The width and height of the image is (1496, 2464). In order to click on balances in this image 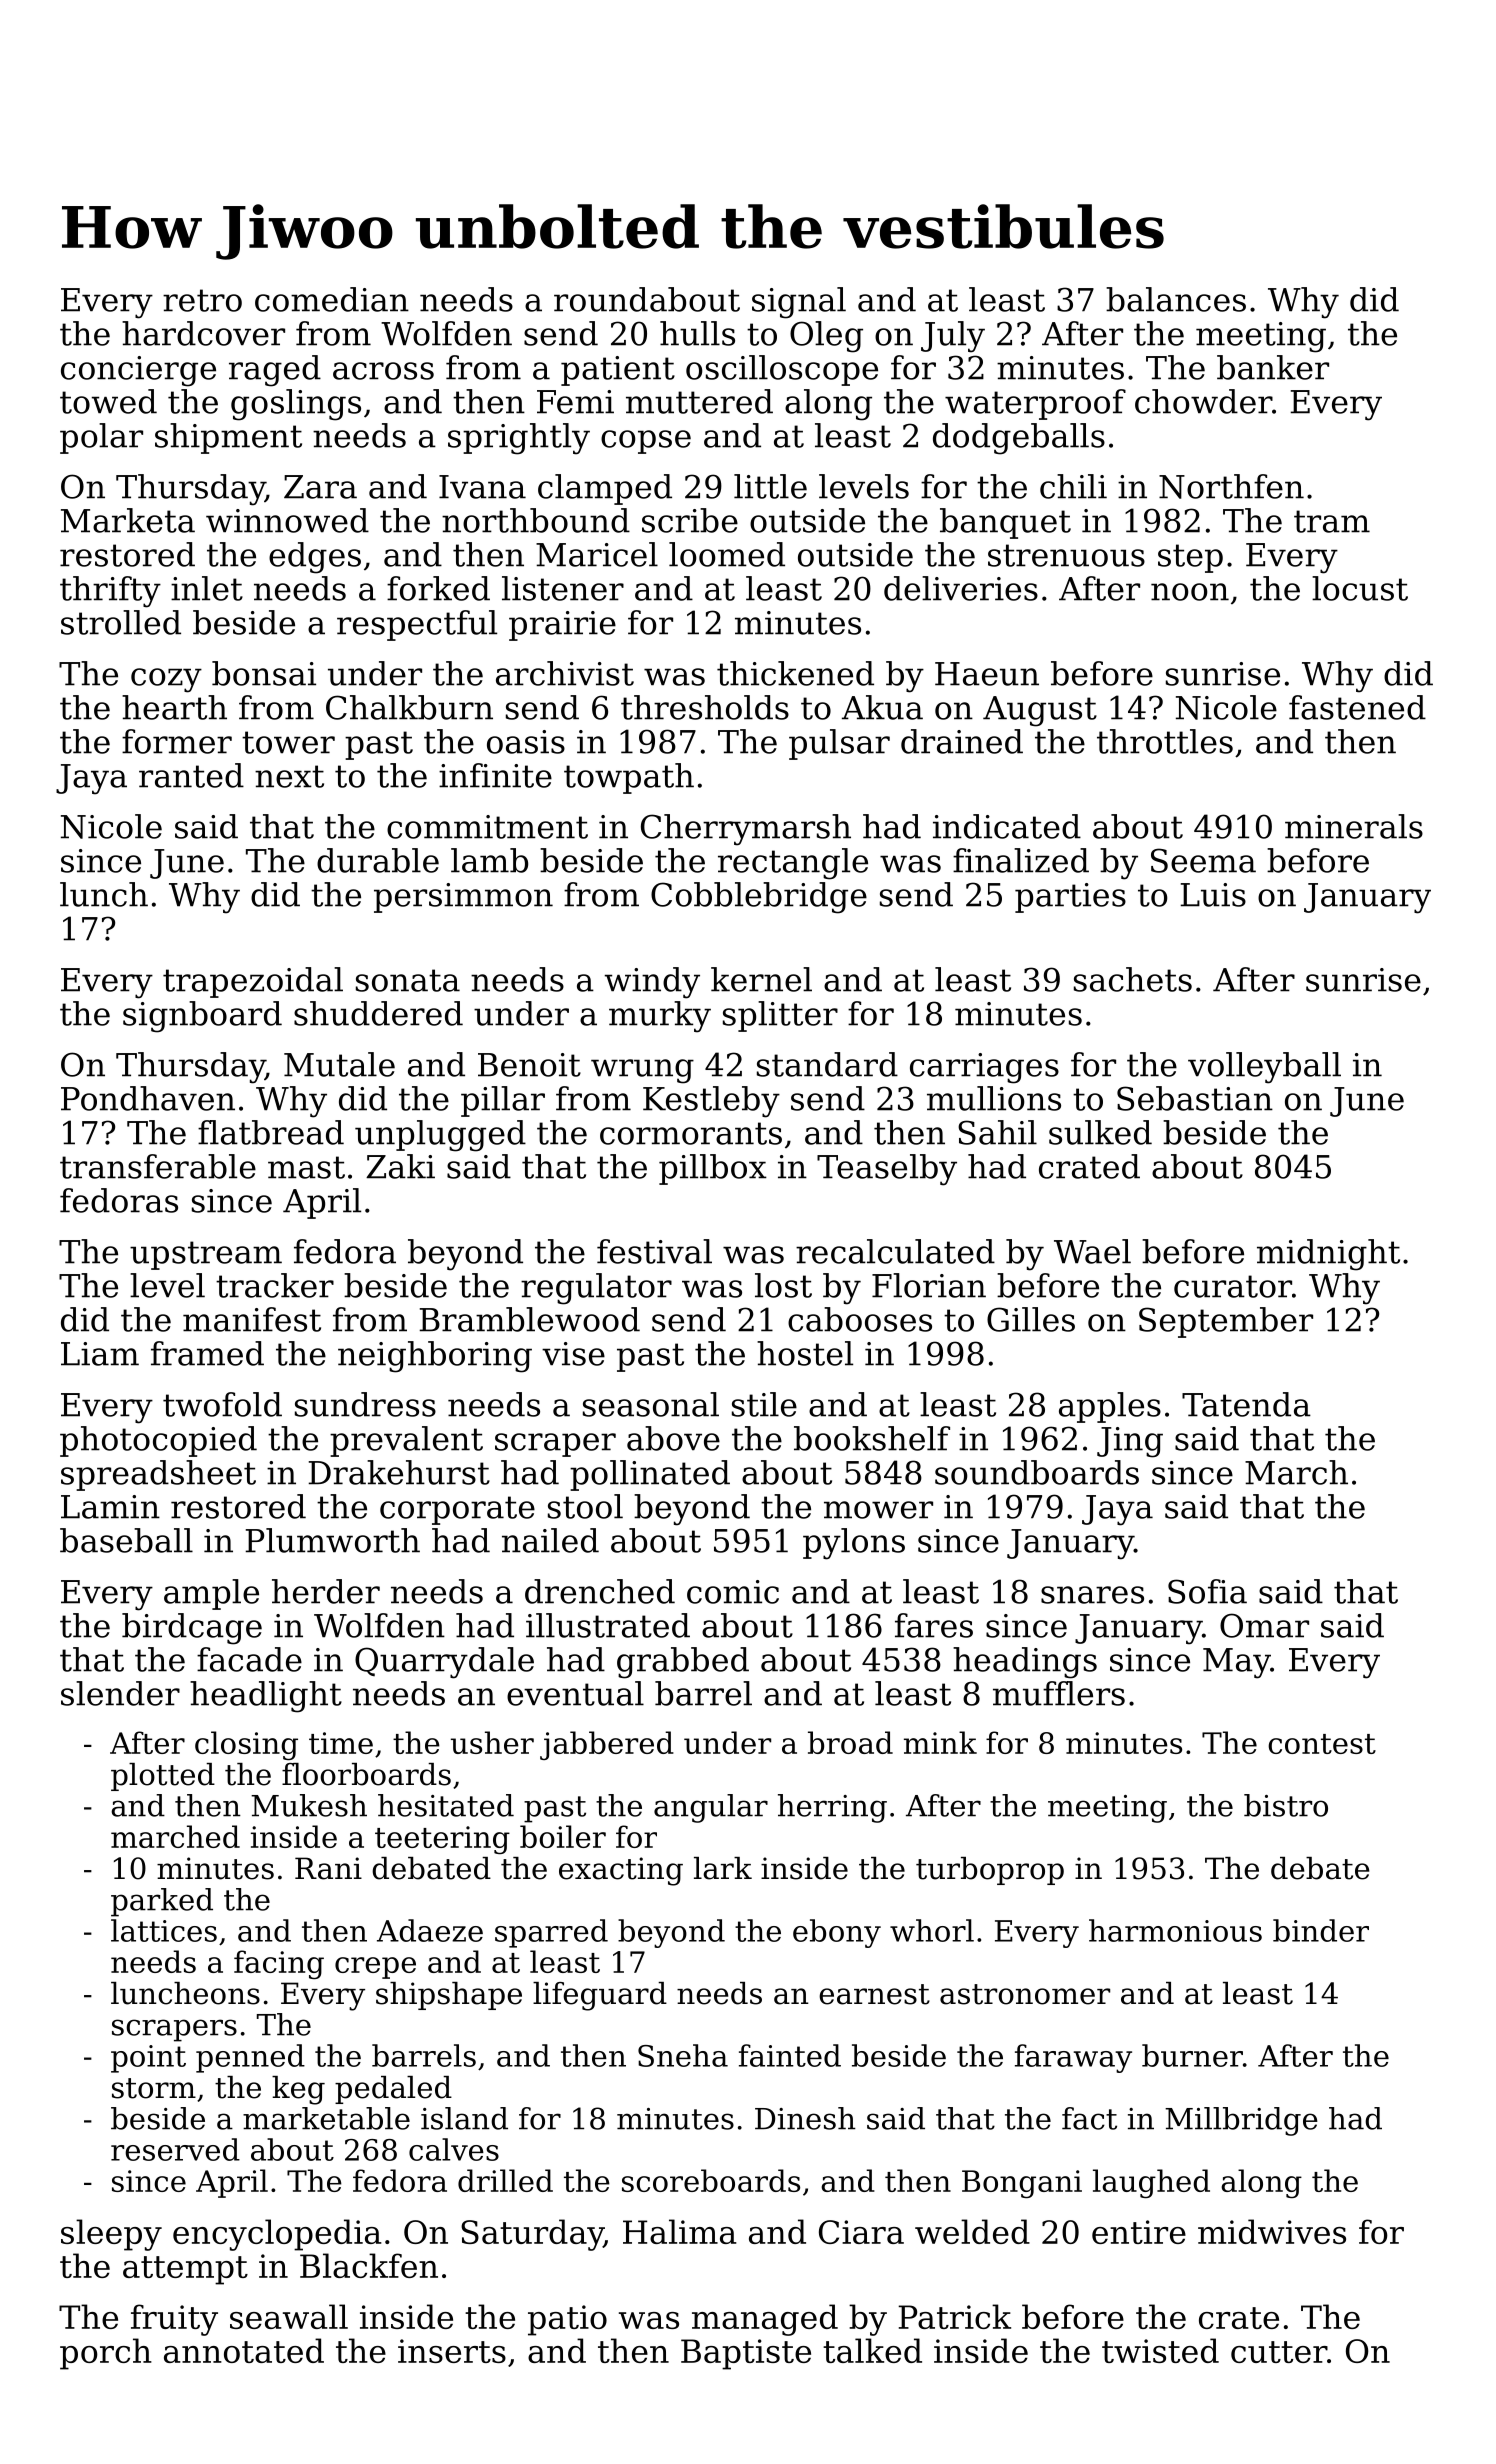, I will do `click(1176, 299)`.
